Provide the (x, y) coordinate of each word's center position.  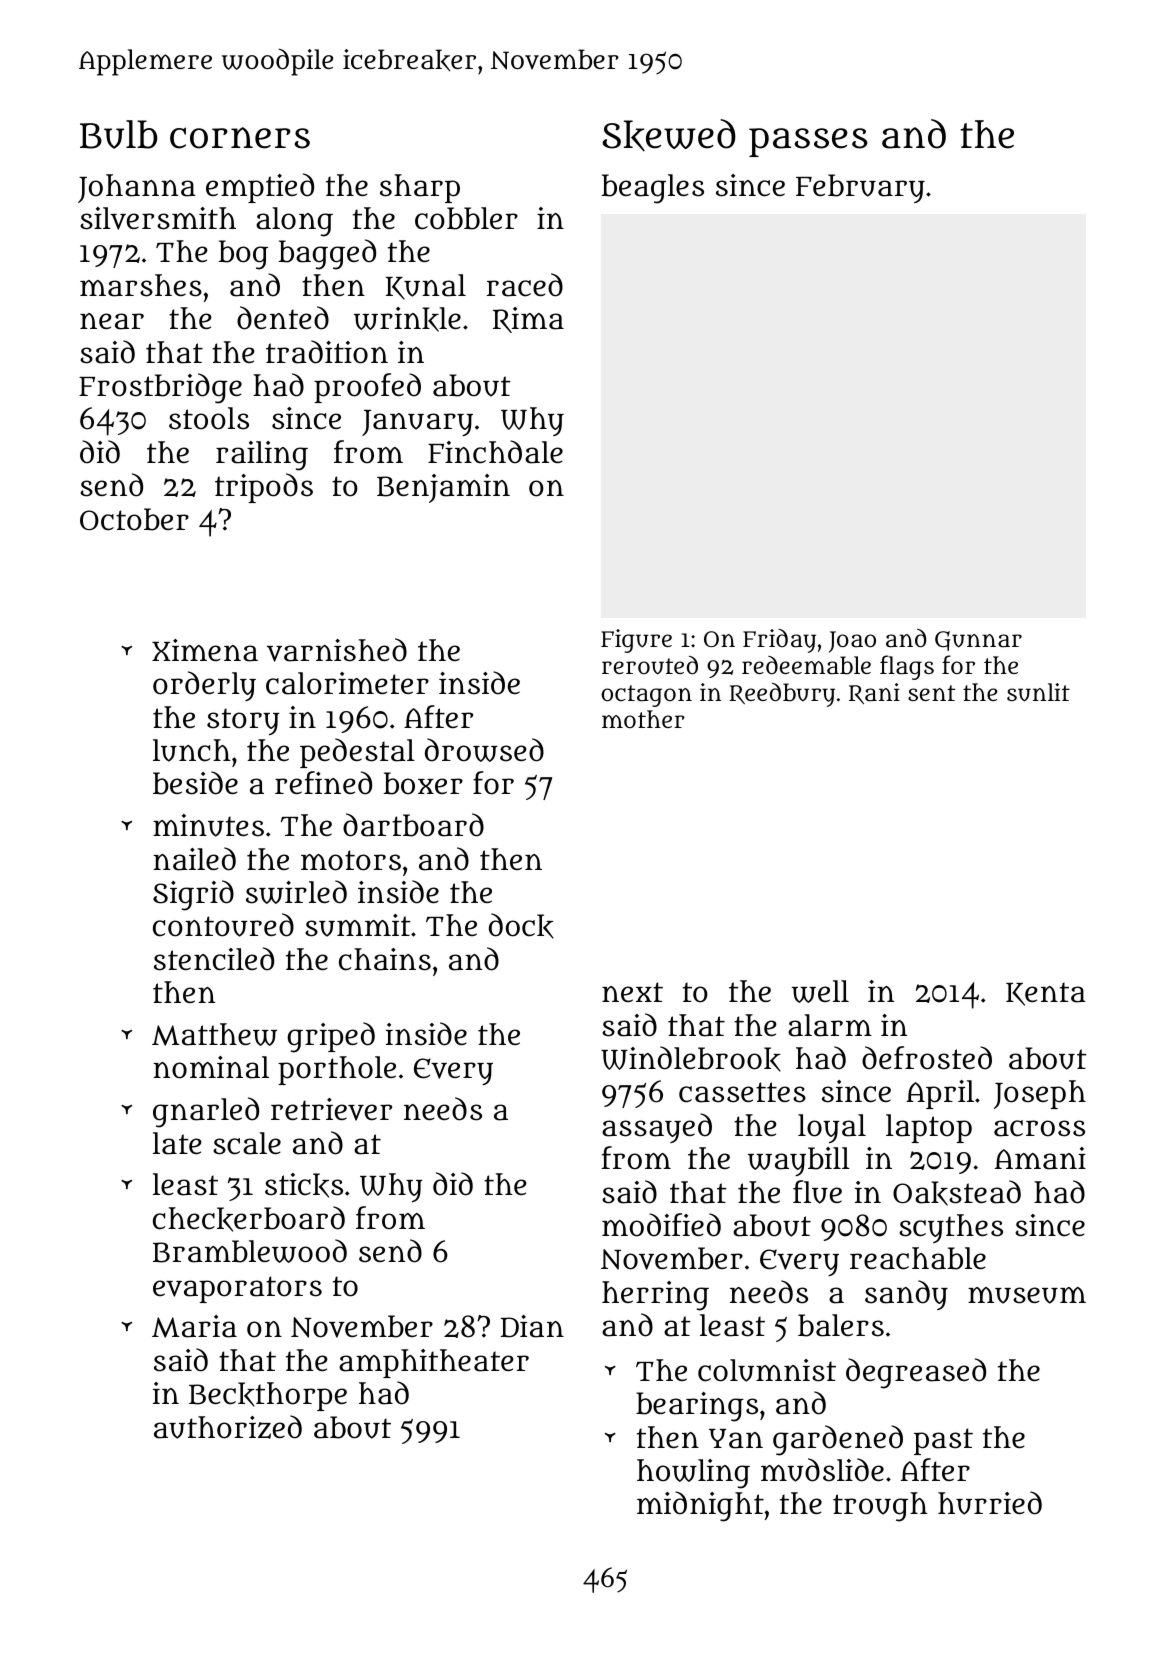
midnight (700, 1506)
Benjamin (443, 488)
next (632, 992)
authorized (228, 1427)
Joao (852, 642)
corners (240, 138)
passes (808, 142)
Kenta (1046, 994)
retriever (331, 1109)
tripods (264, 488)
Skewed (669, 135)
